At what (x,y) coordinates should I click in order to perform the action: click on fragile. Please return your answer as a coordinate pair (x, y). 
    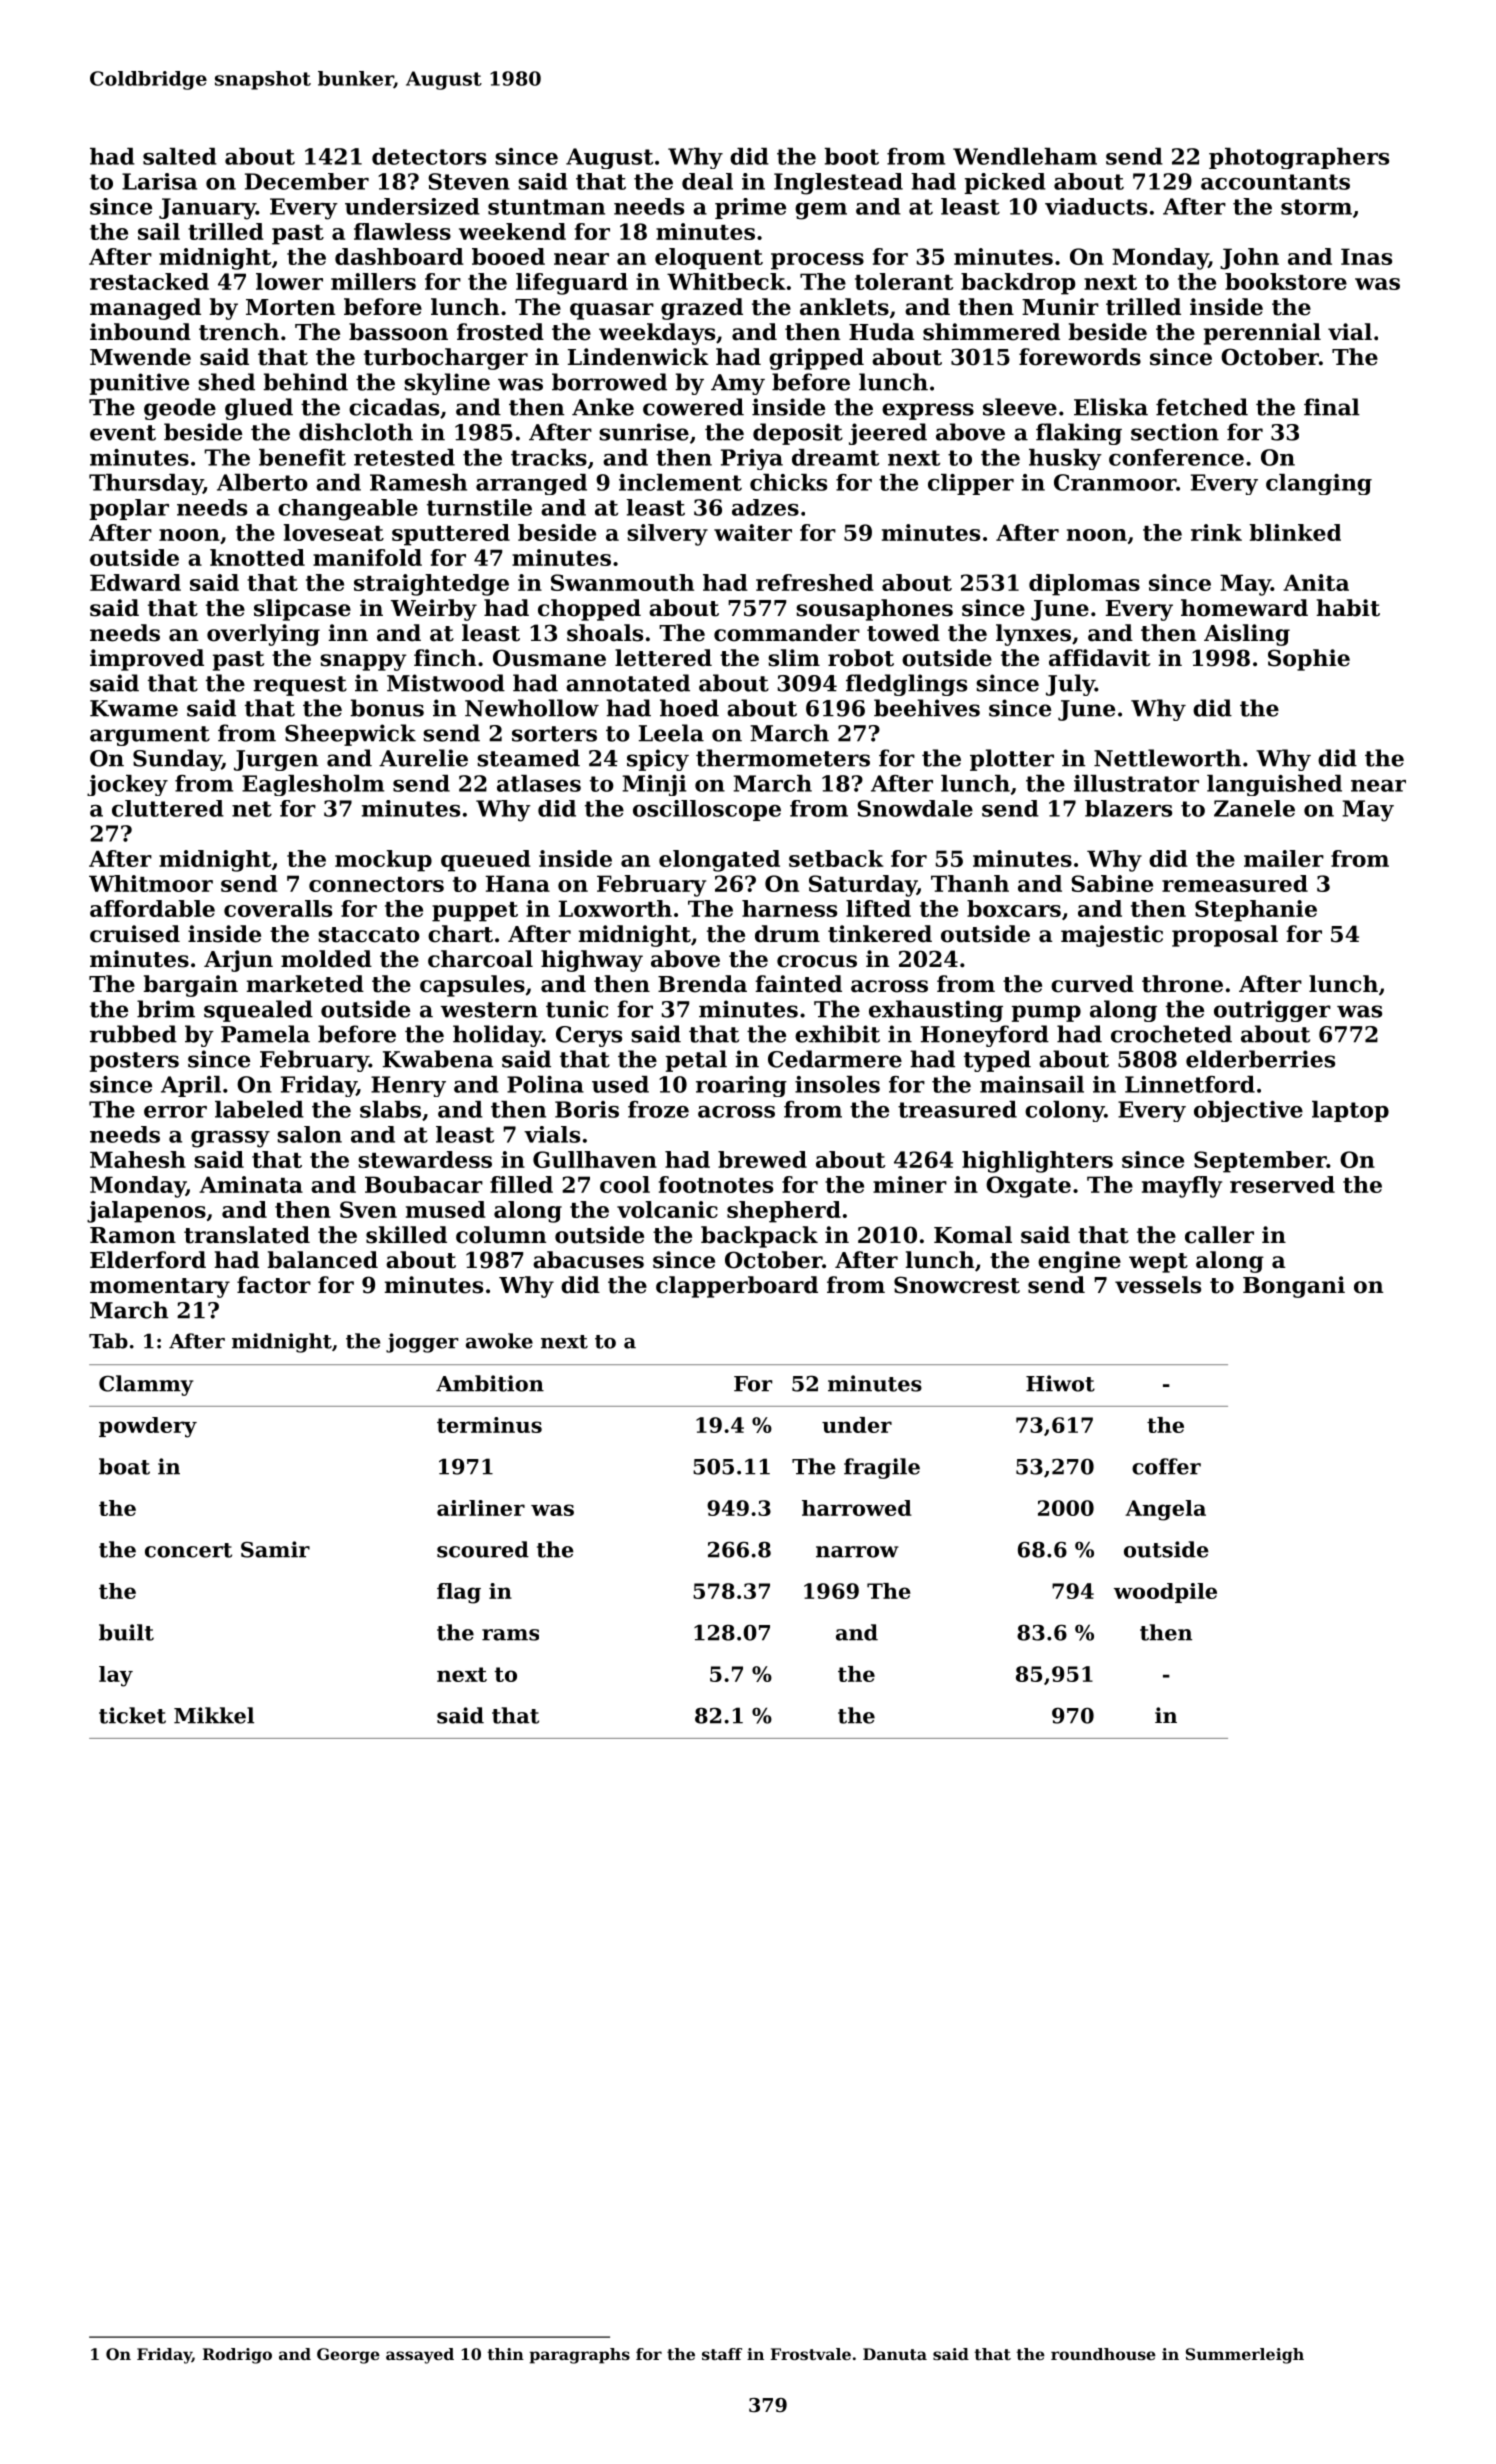
    Looking at the image, I should click on (882, 1468).
